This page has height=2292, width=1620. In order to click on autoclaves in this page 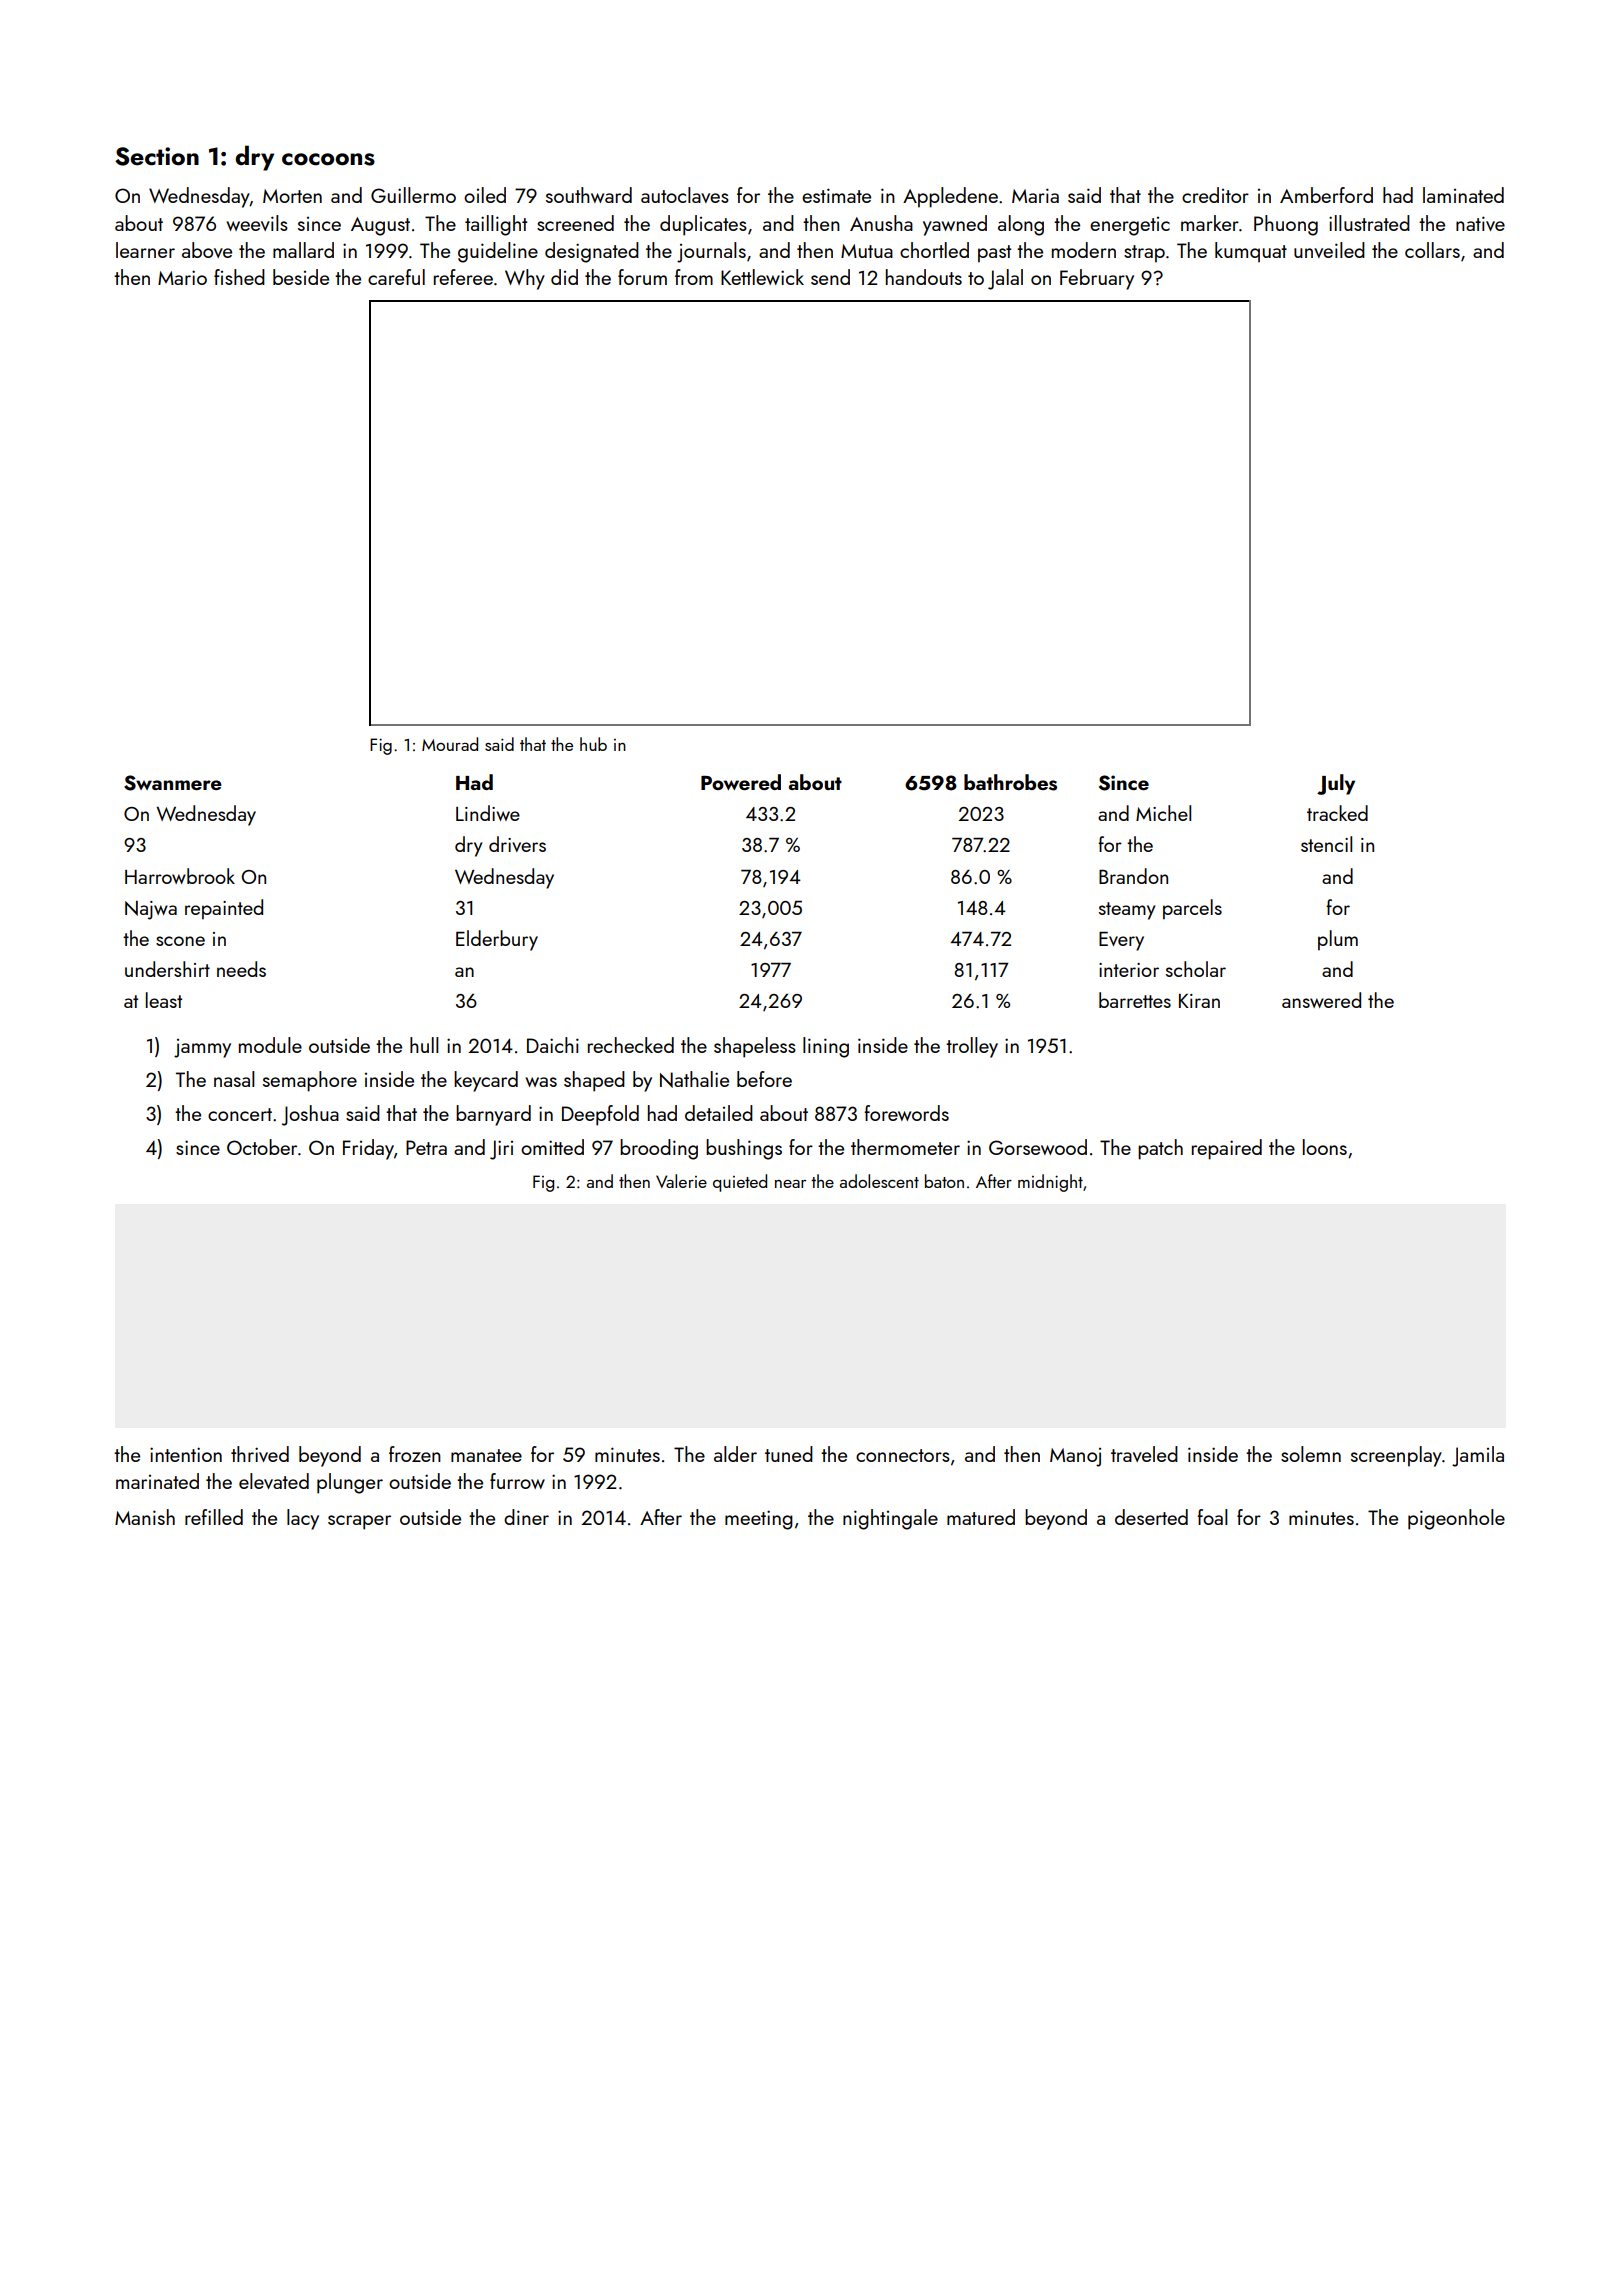, I will do `click(685, 195)`.
